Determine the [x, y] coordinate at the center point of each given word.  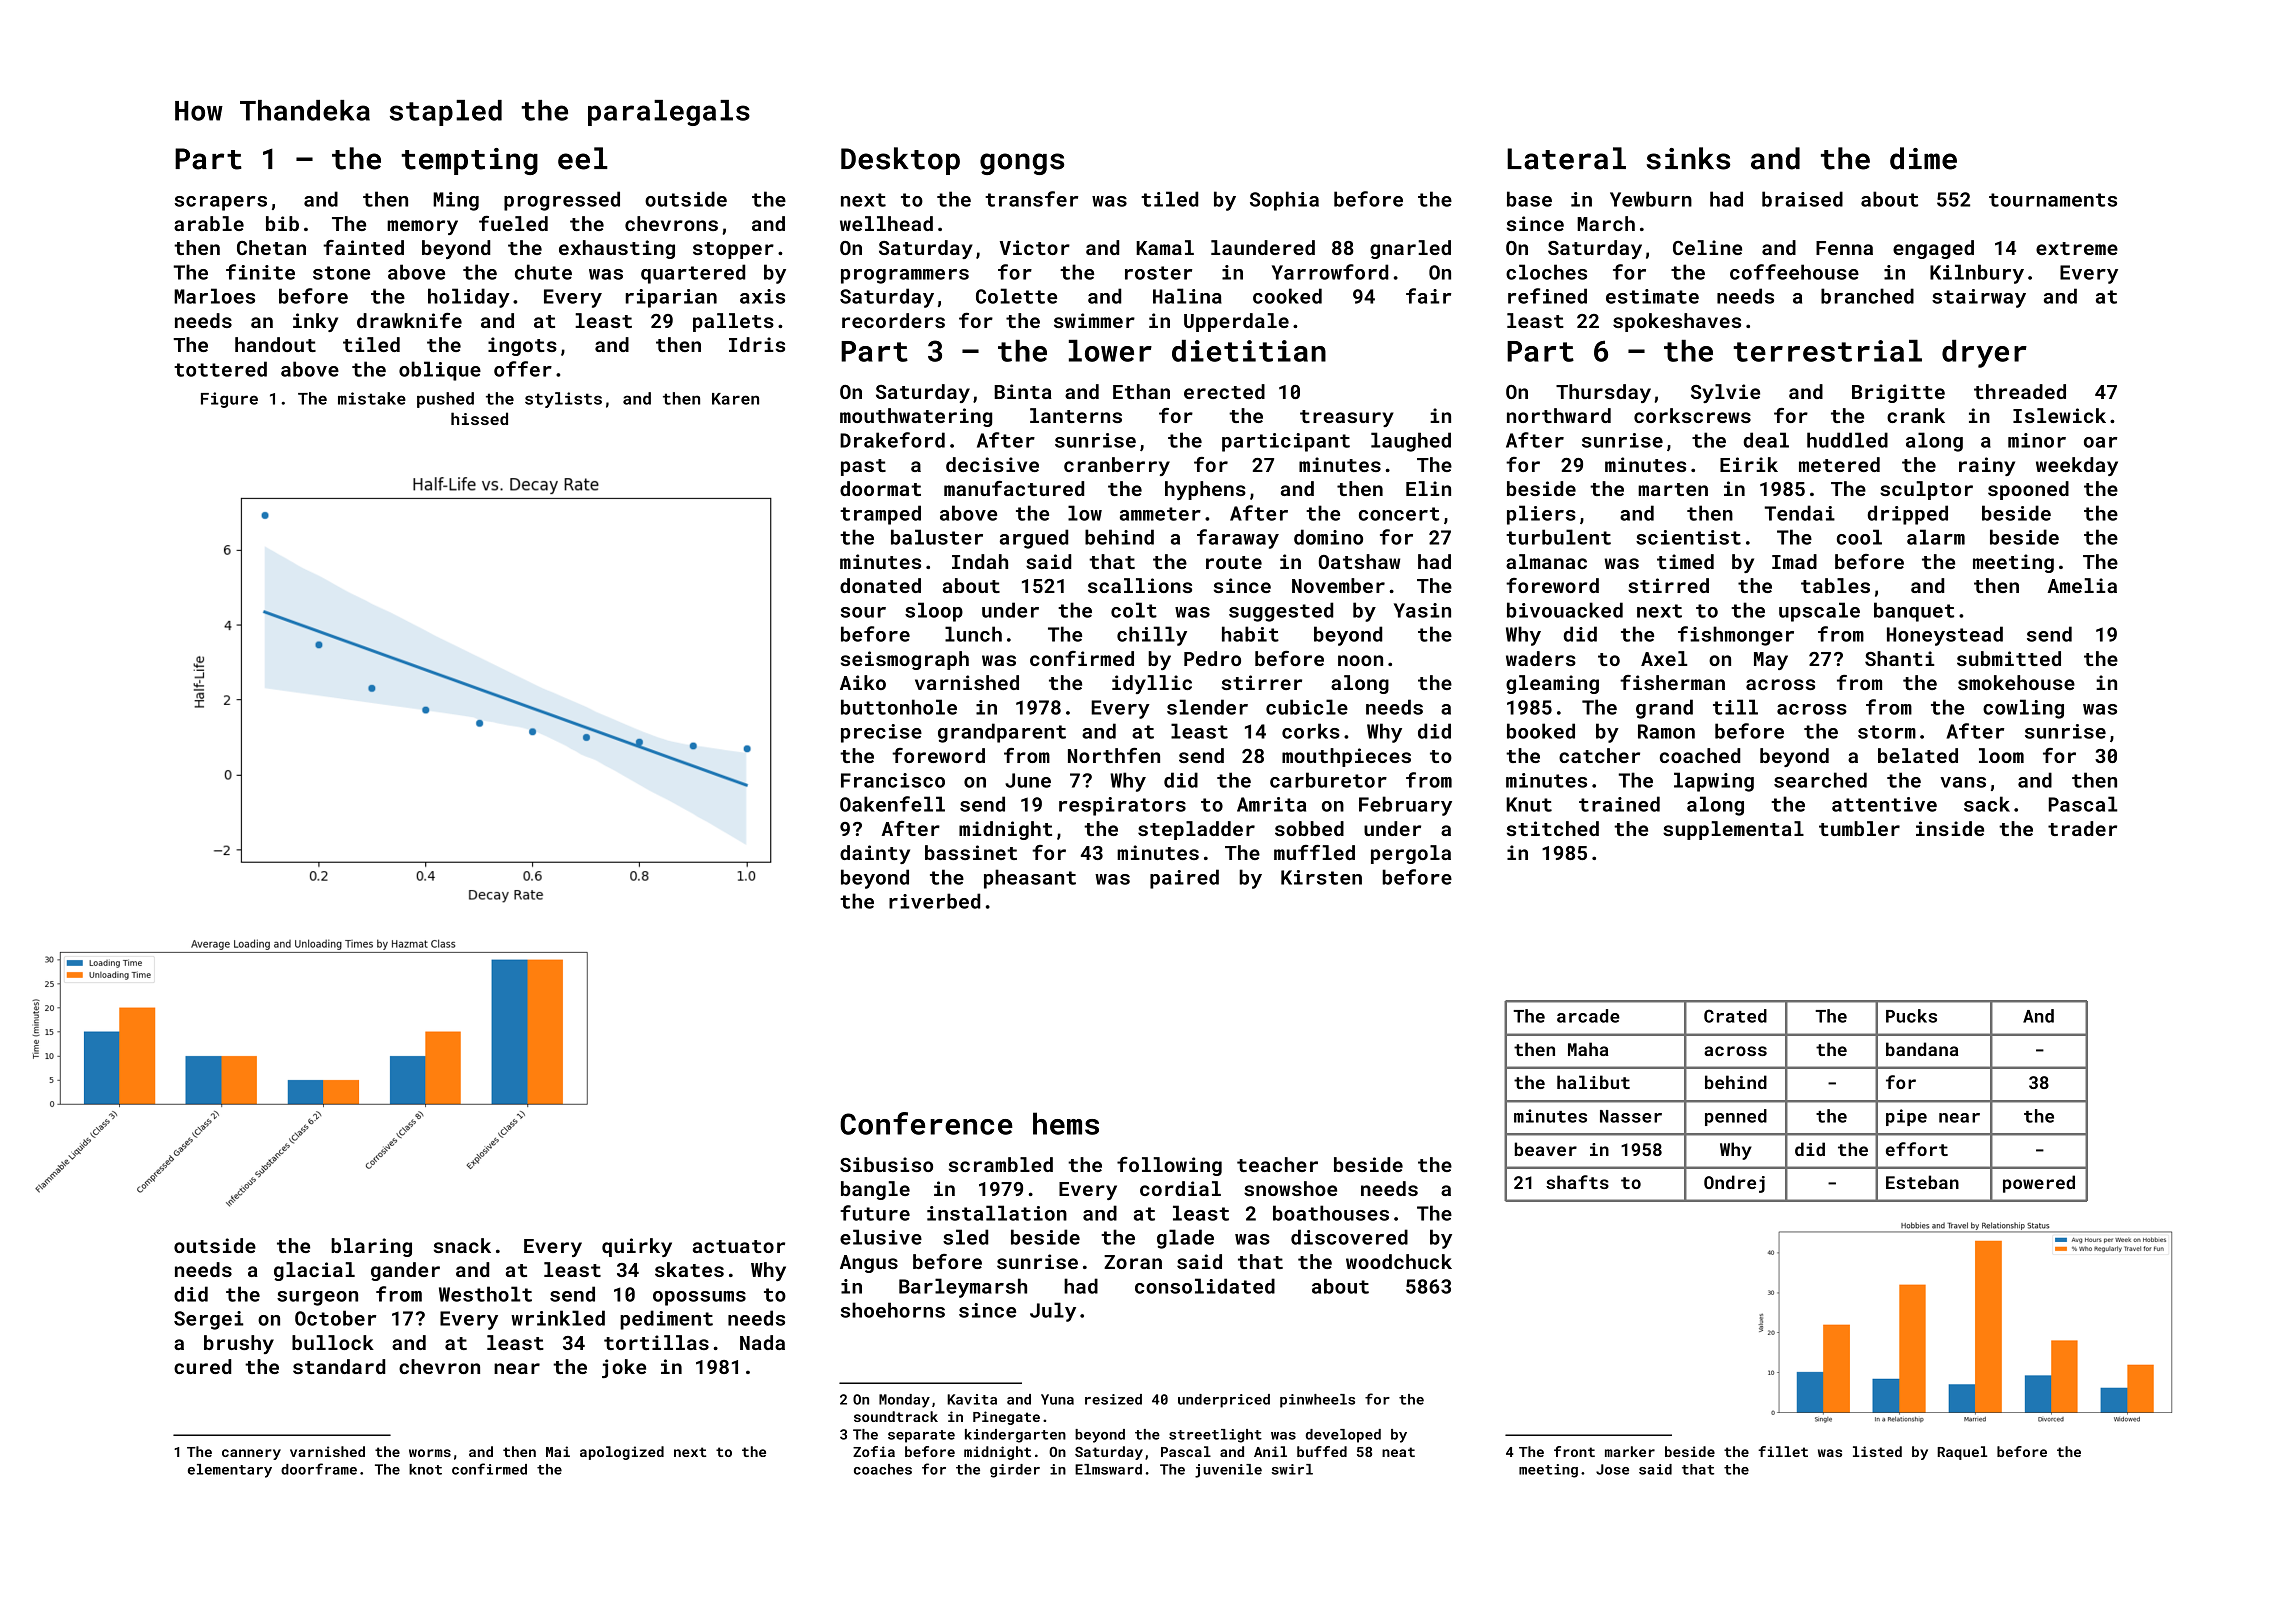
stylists [563, 400]
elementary [230, 1471]
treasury [1347, 418]
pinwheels [1317, 1401]
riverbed [935, 901]
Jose [1612, 1469]
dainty [875, 854]
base [1529, 199]
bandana [1922, 1049]
